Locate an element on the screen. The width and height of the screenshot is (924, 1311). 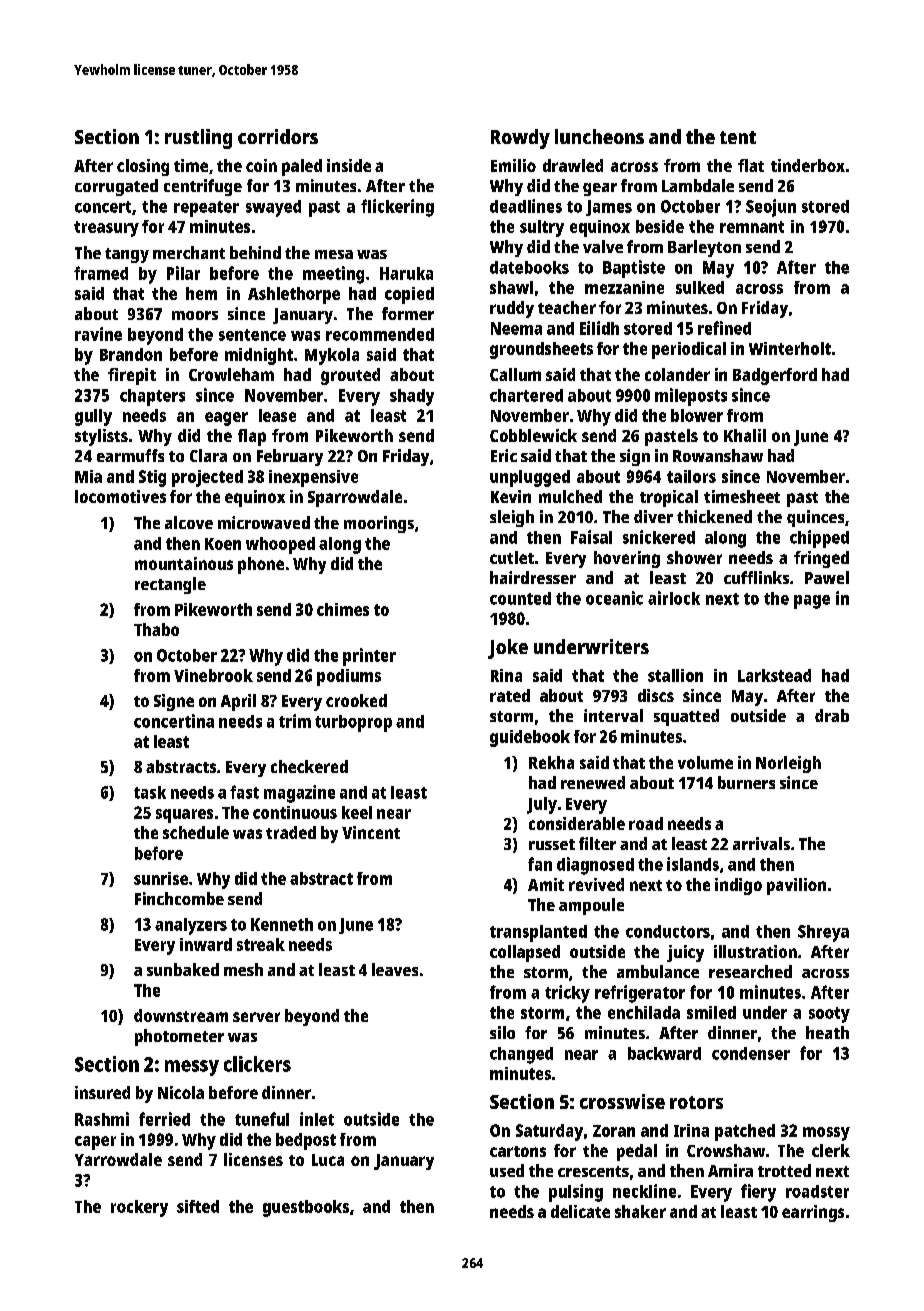
February is located at coordinates (290, 457).
